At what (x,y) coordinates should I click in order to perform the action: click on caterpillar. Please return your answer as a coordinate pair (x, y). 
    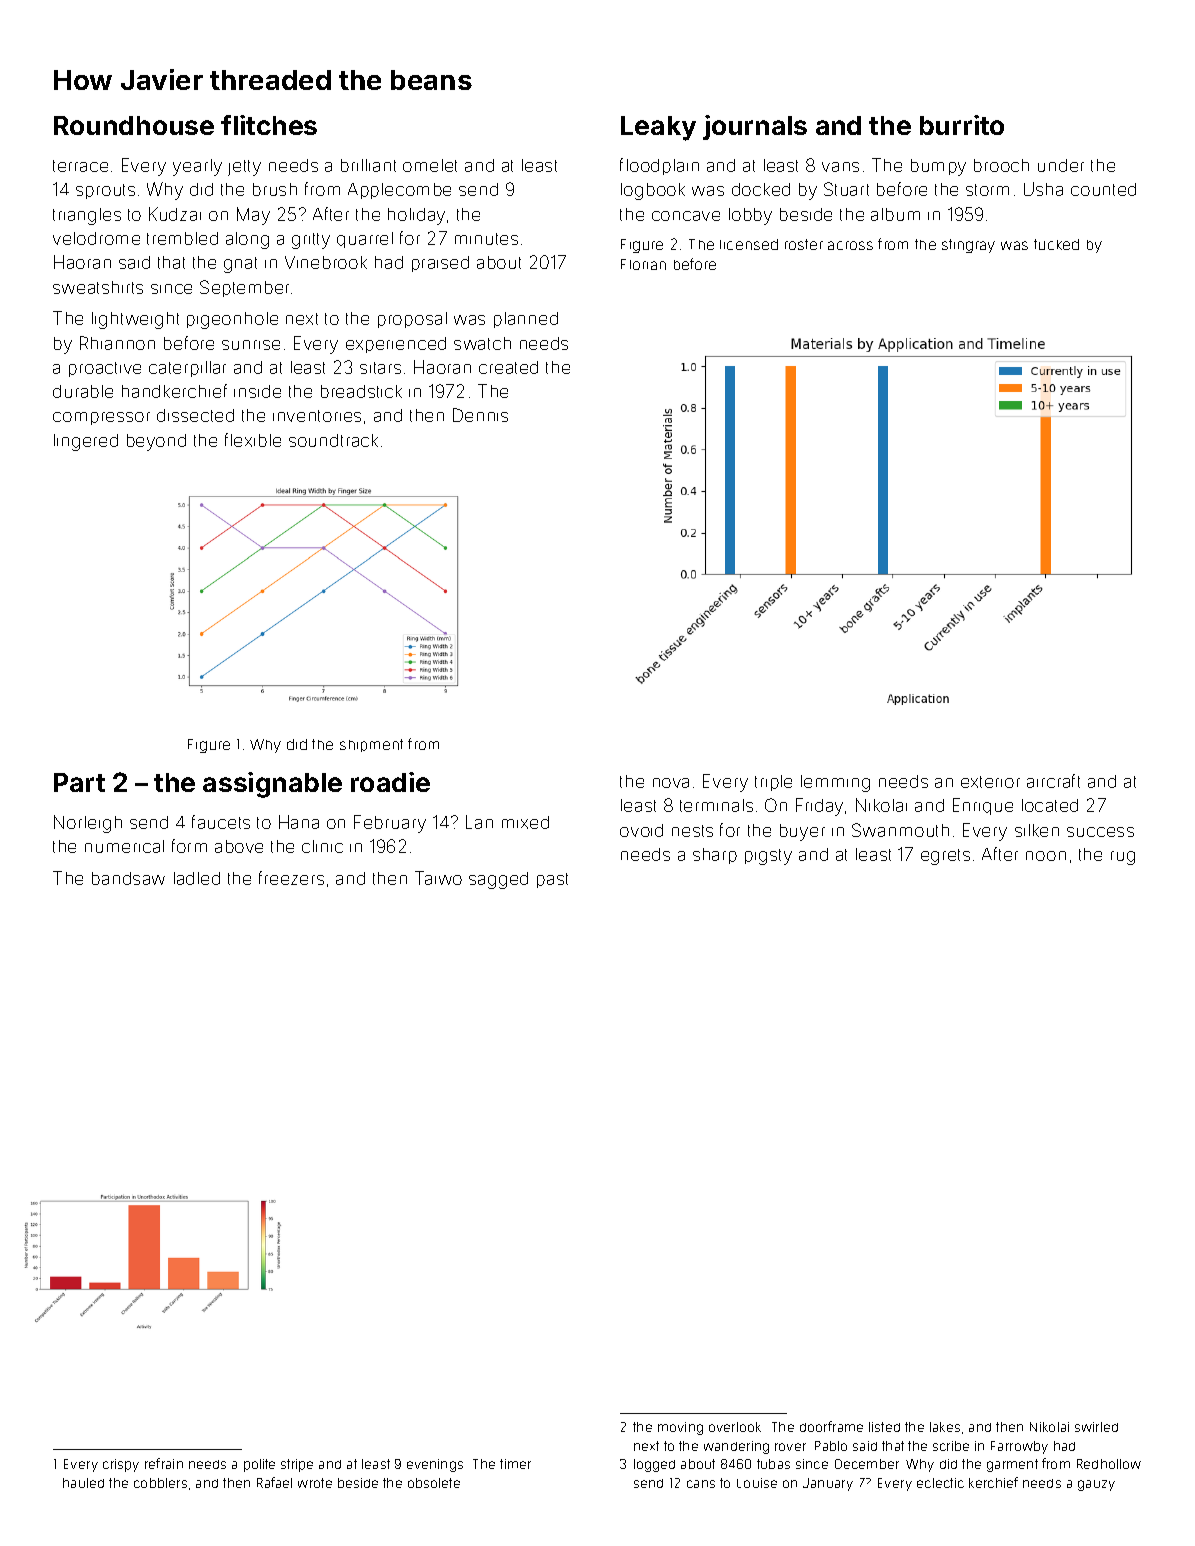
    Looking at the image, I should click on (187, 369).
